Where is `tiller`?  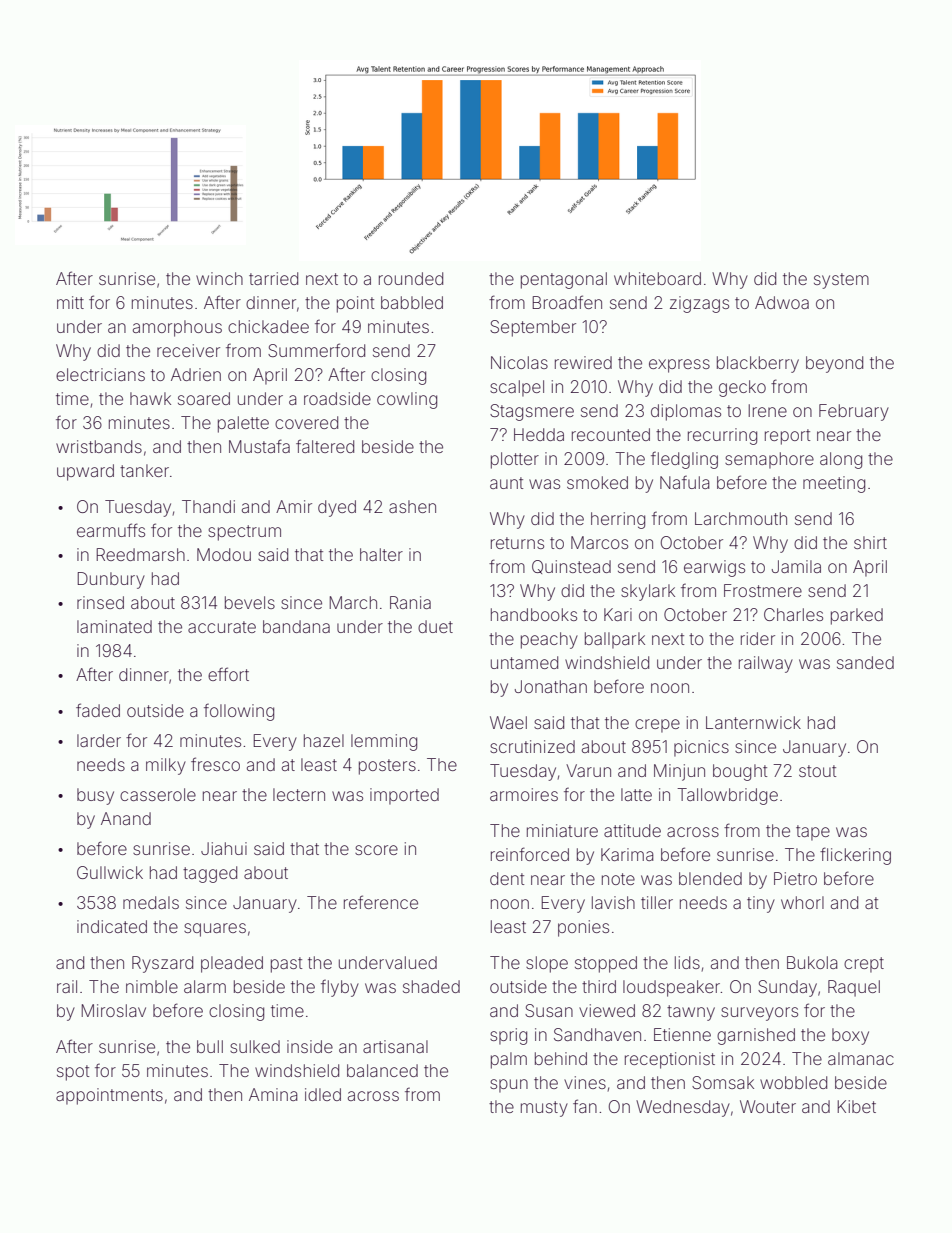 tiller is located at coordinates (657, 902).
